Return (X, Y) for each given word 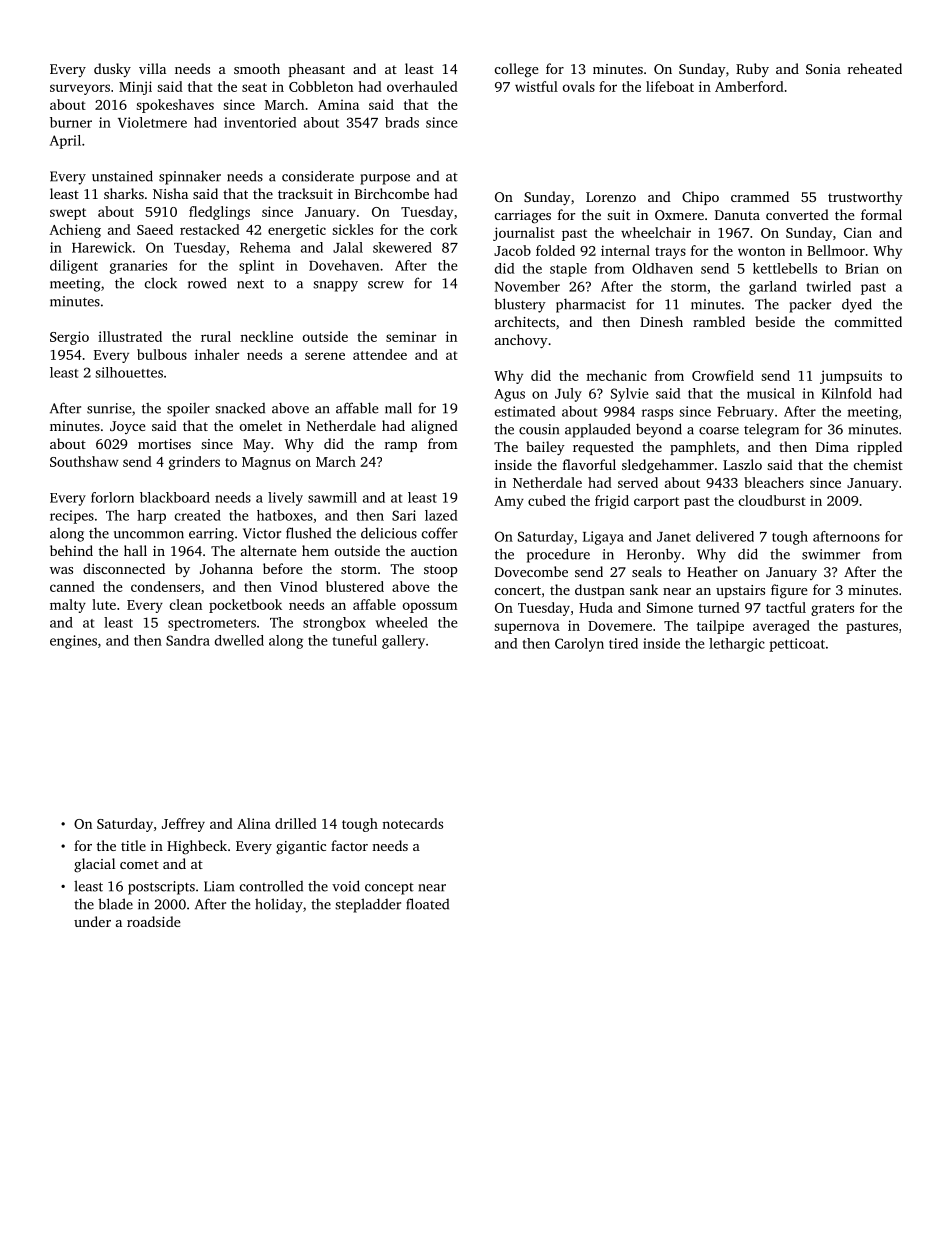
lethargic (737, 645)
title (133, 845)
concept (389, 889)
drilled (296, 823)
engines (73, 642)
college (517, 70)
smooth (257, 68)
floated (427, 904)
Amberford (749, 86)
